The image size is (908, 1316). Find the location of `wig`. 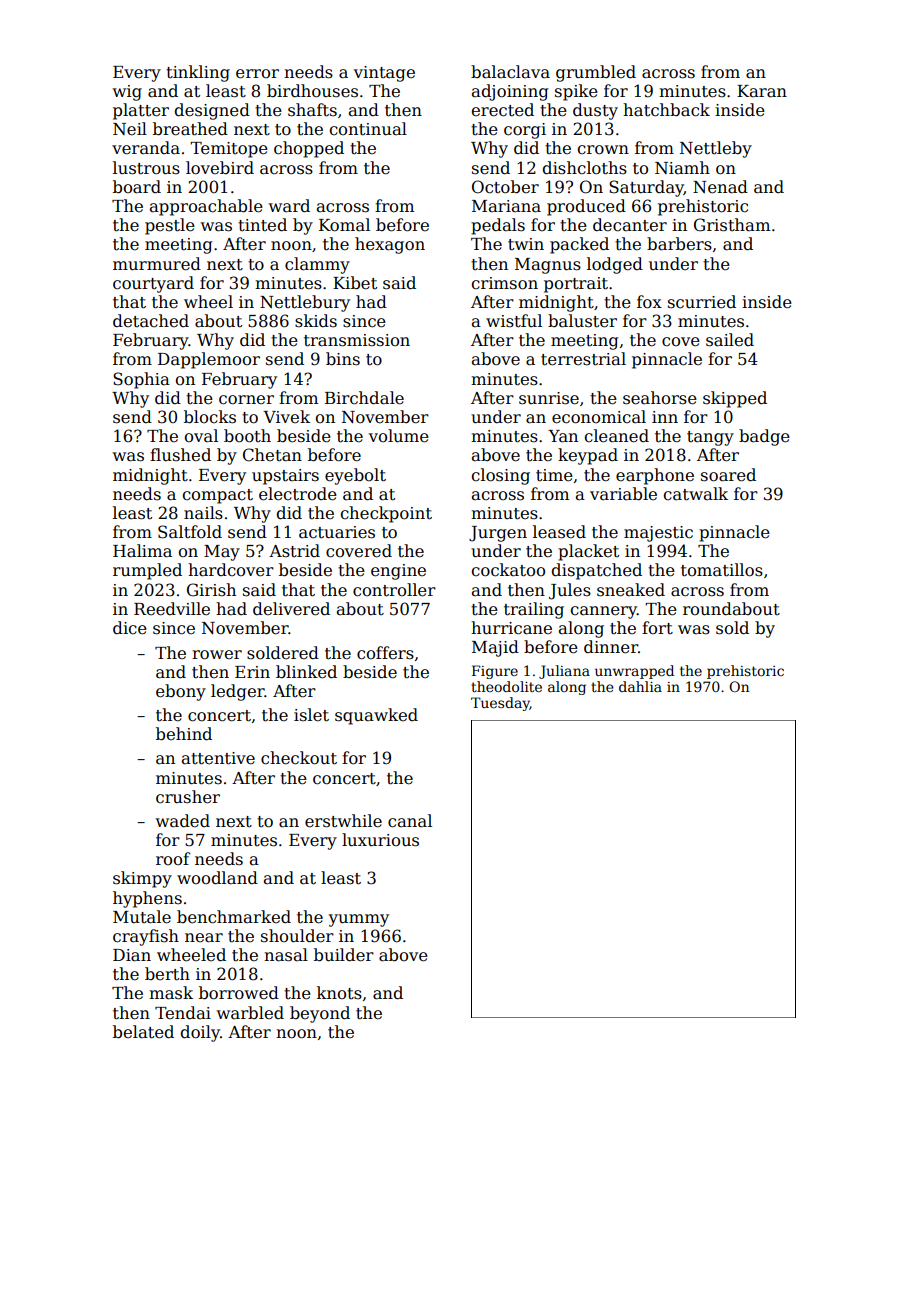

wig is located at coordinates (127, 93).
